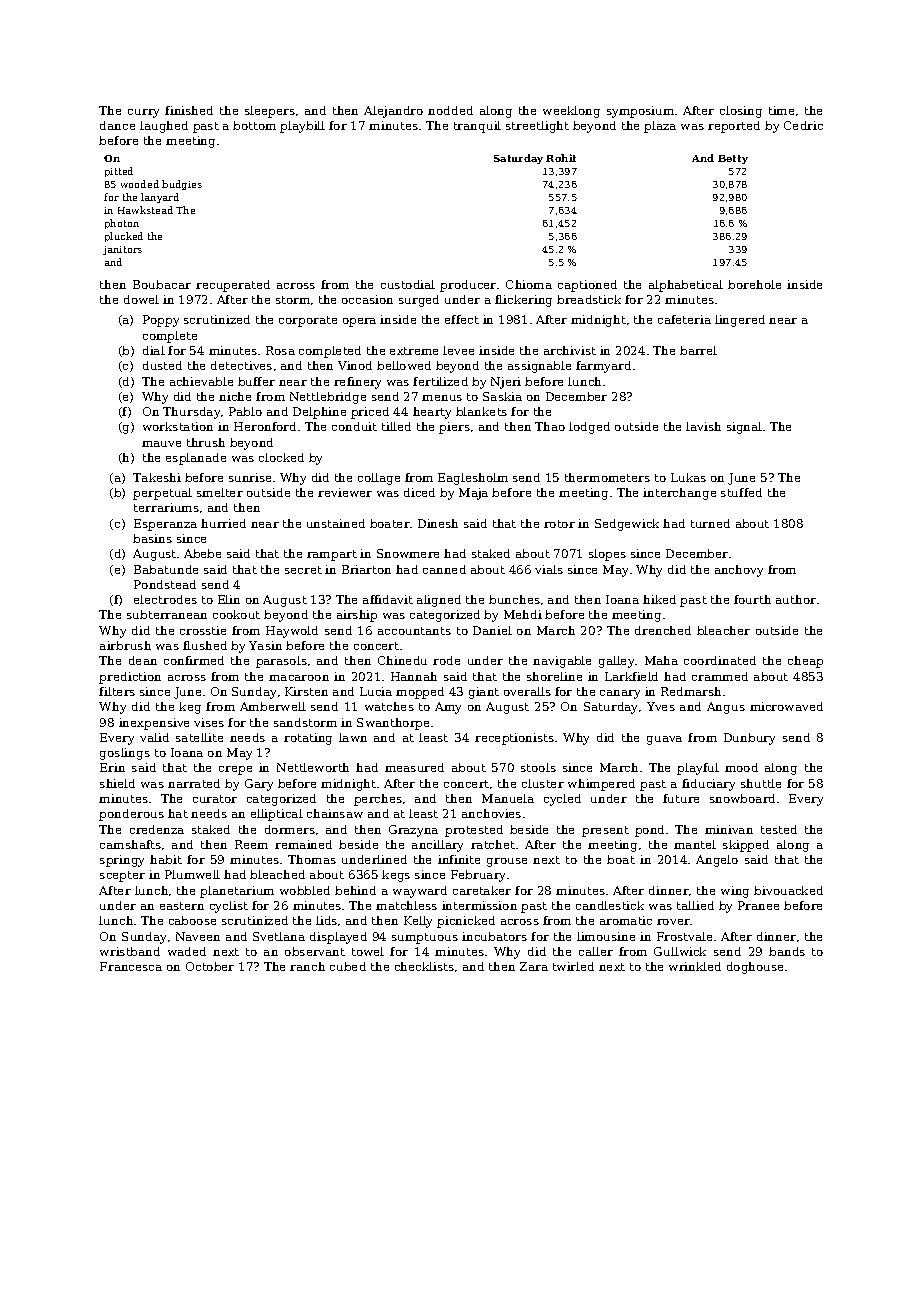  Describe the element at coordinates (805, 662) in the screenshot. I see `cheap` at that location.
